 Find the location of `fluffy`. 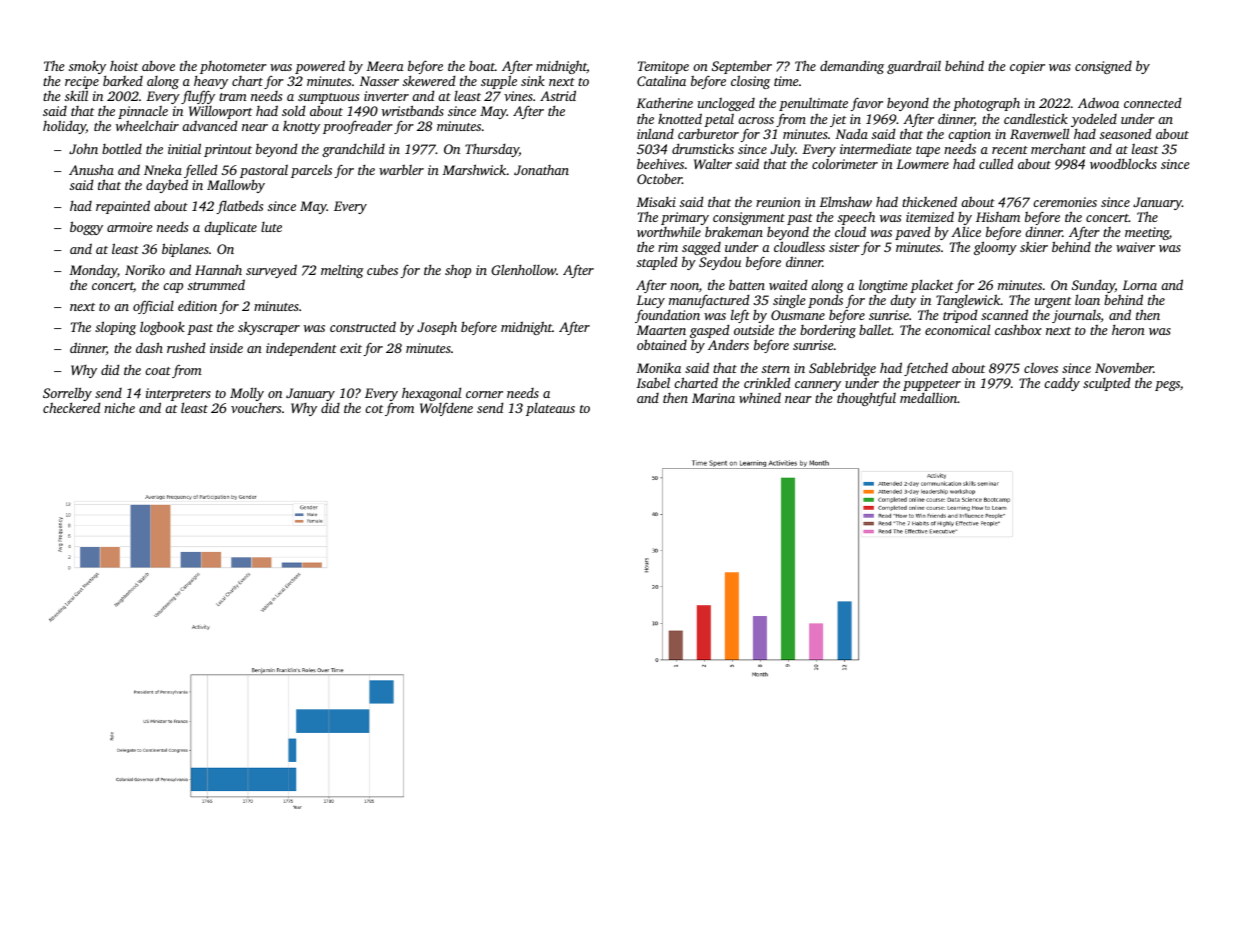

fluffy is located at coordinates (198, 97).
